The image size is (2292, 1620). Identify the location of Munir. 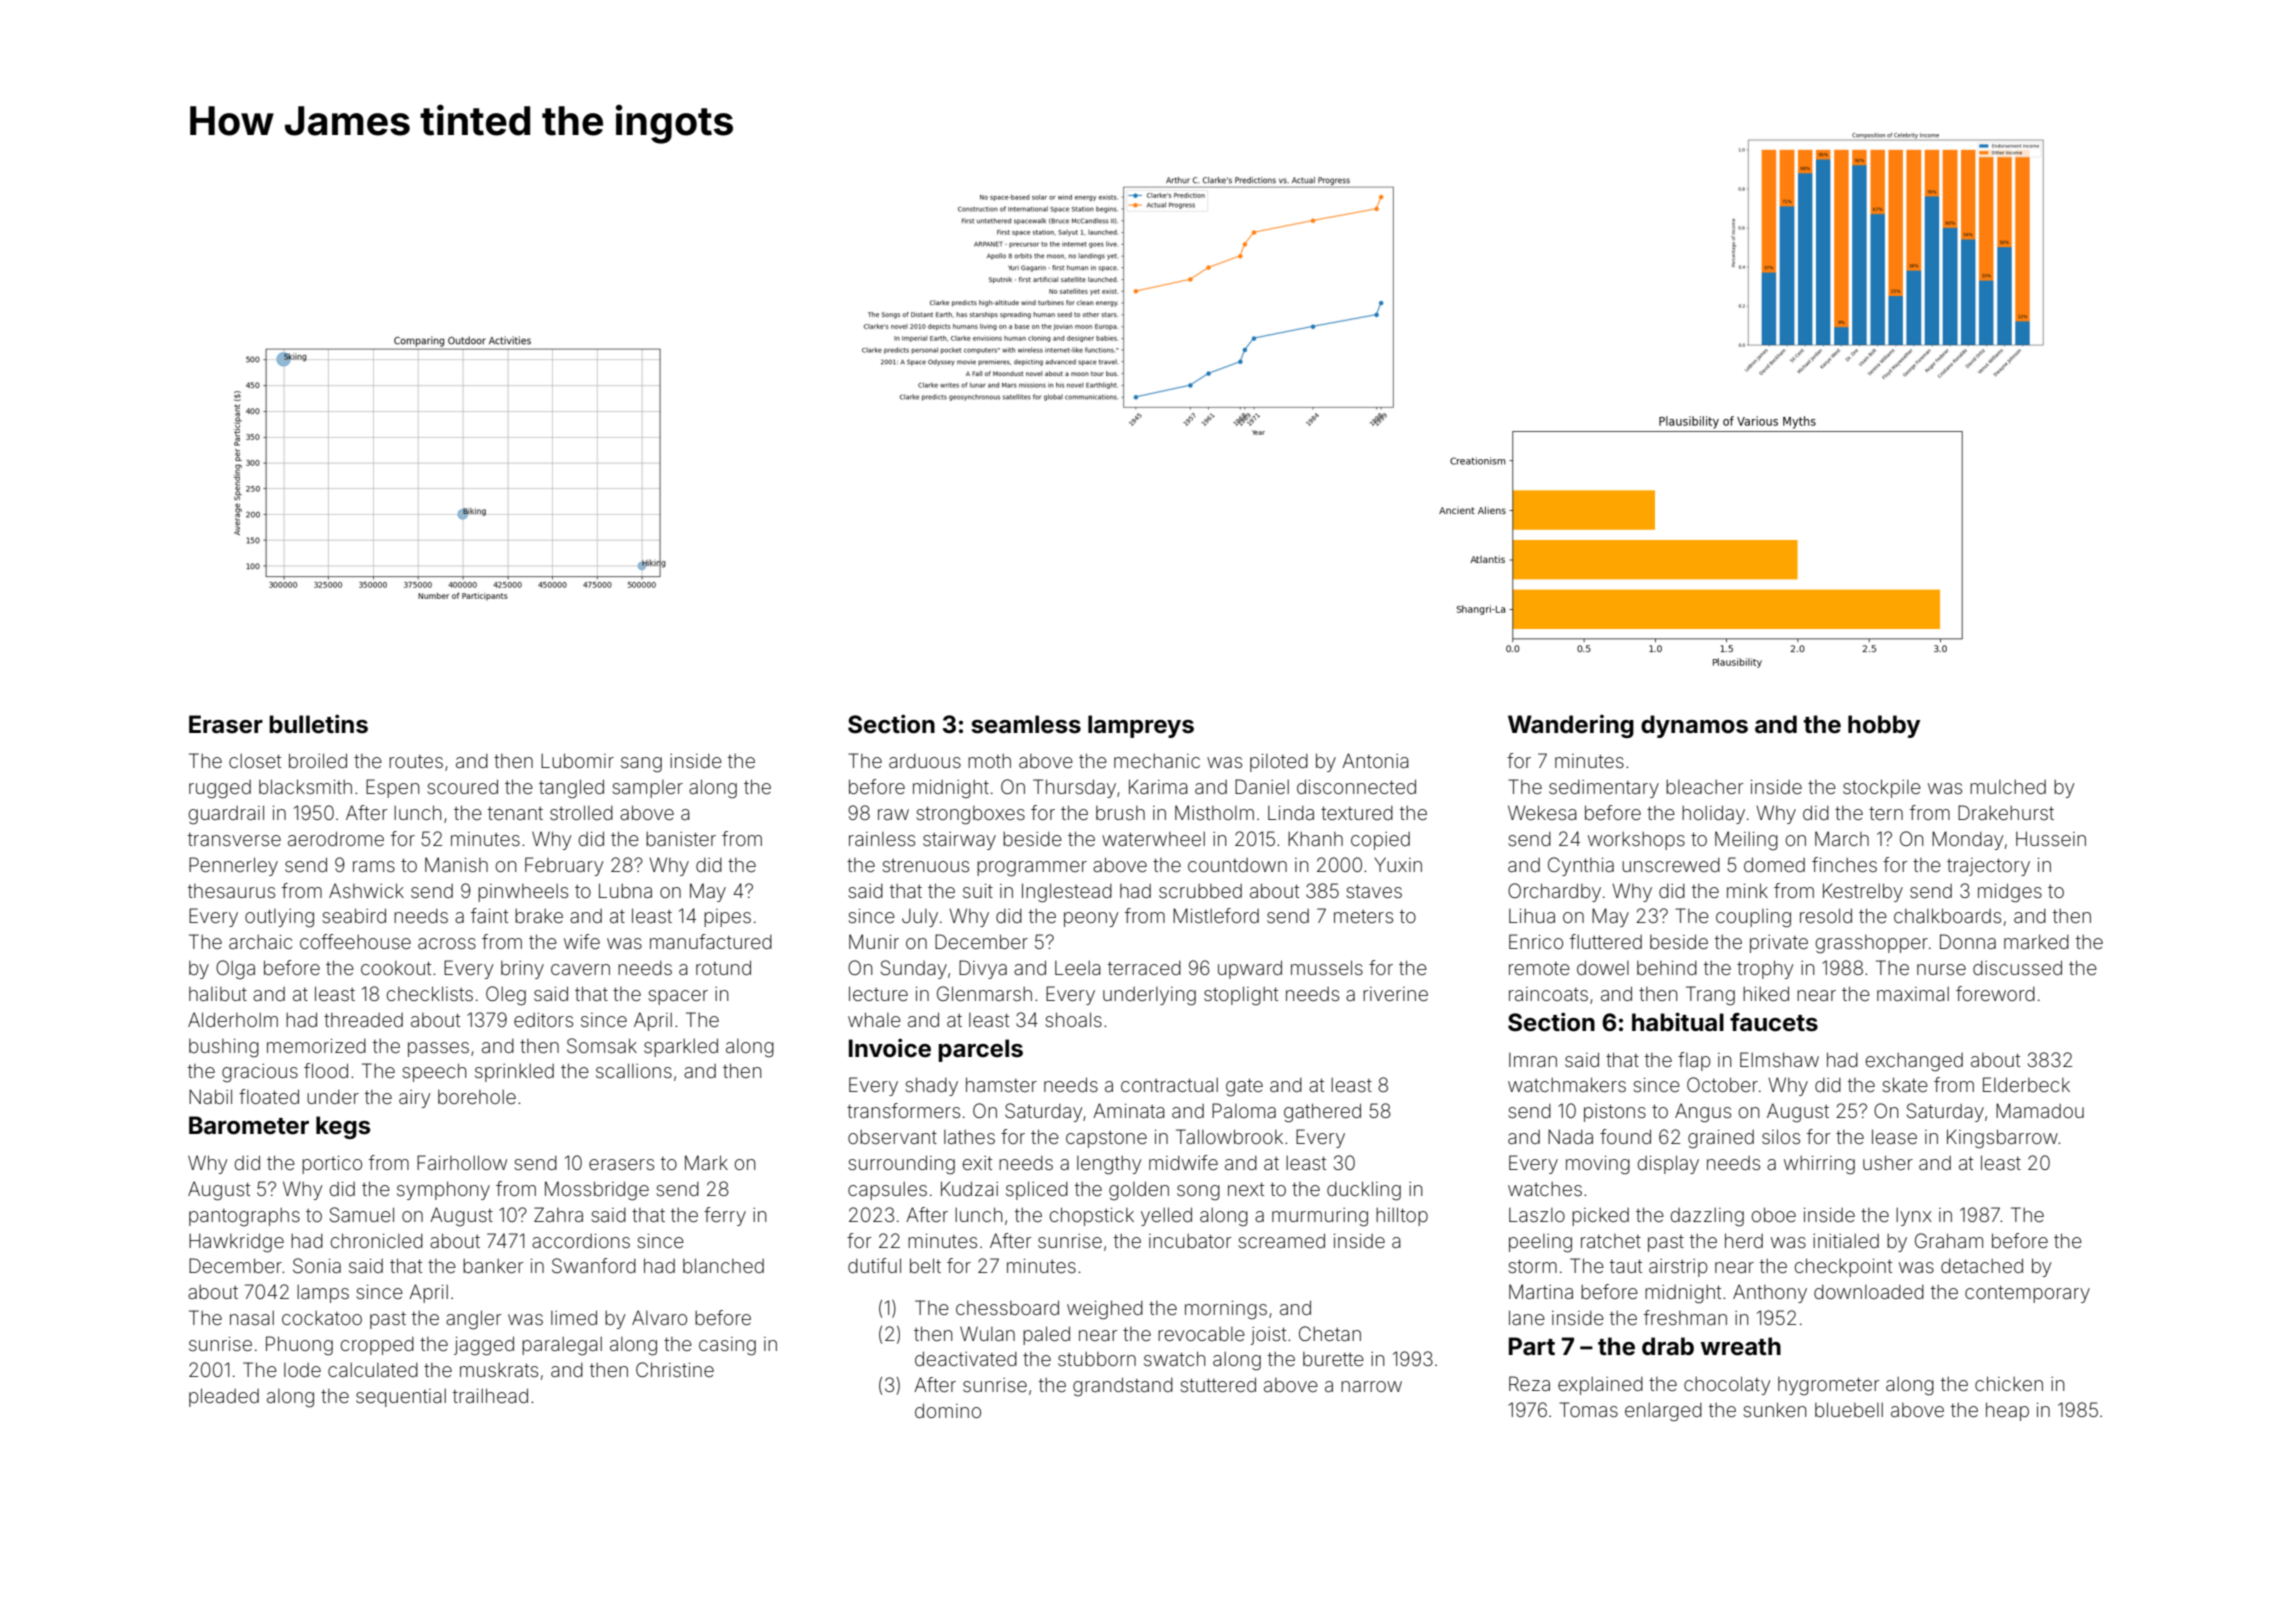
(874, 941).
